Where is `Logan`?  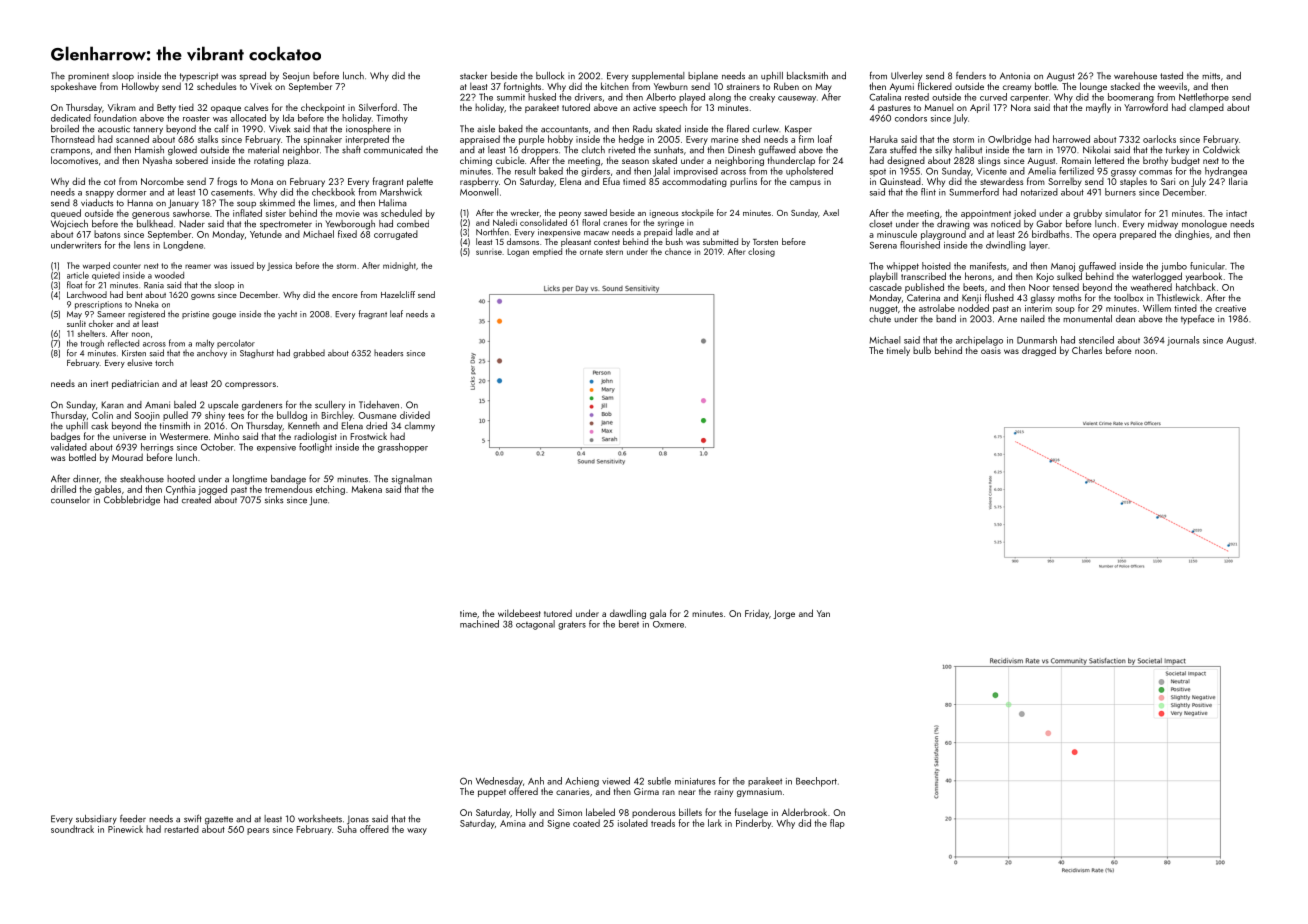 Logan is located at coordinates (518, 253).
